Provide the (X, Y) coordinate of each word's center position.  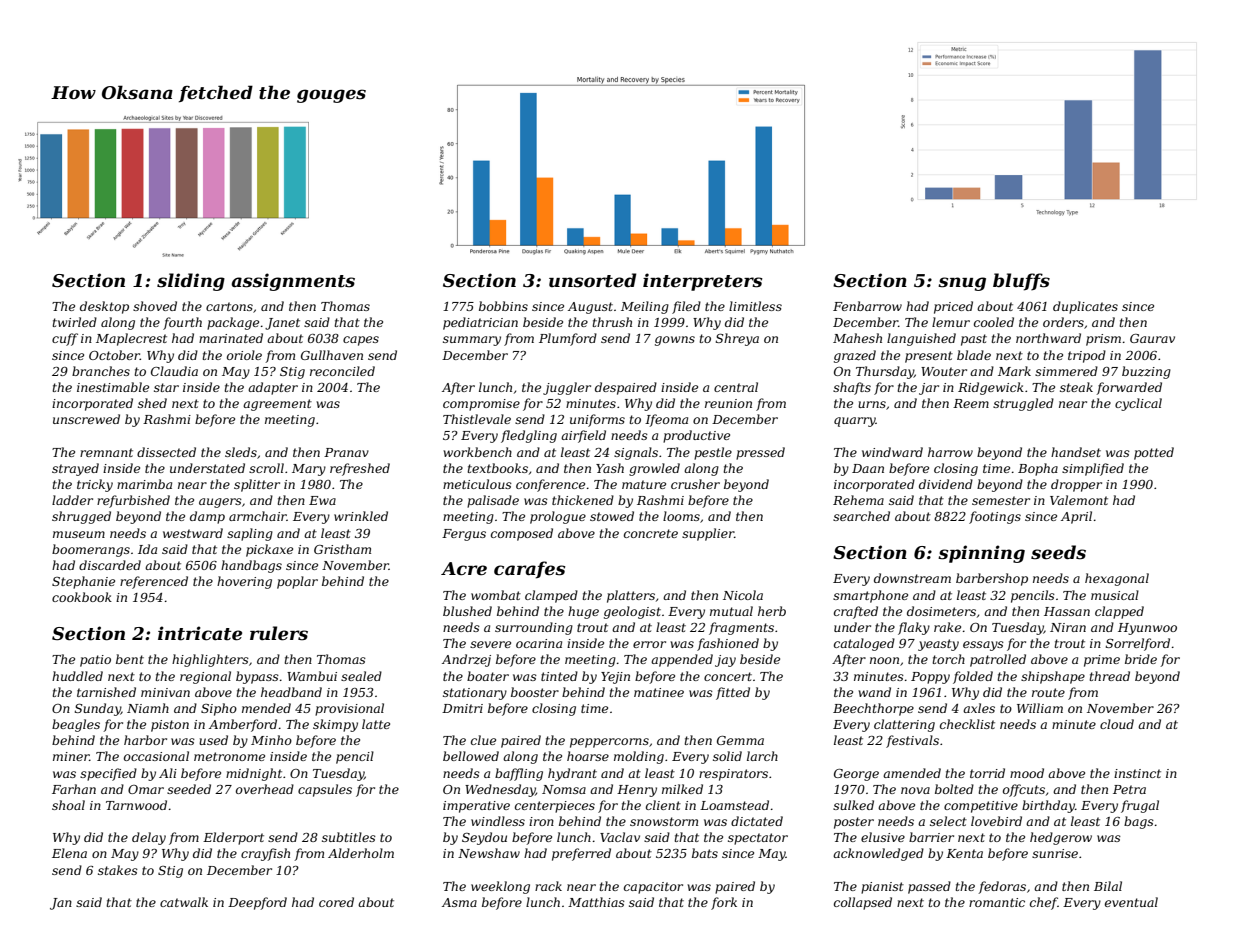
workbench (477, 452)
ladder (72, 500)
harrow (950, 452)
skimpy (335, 725)
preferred (581, 854)
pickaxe (269, 550)
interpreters (703, 282)
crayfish (265, 854)
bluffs (1021, 282)
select (948, 821)
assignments (293, 282)
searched (861, 516)
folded (973, 677)
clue (483, 740)
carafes (530, 570)
